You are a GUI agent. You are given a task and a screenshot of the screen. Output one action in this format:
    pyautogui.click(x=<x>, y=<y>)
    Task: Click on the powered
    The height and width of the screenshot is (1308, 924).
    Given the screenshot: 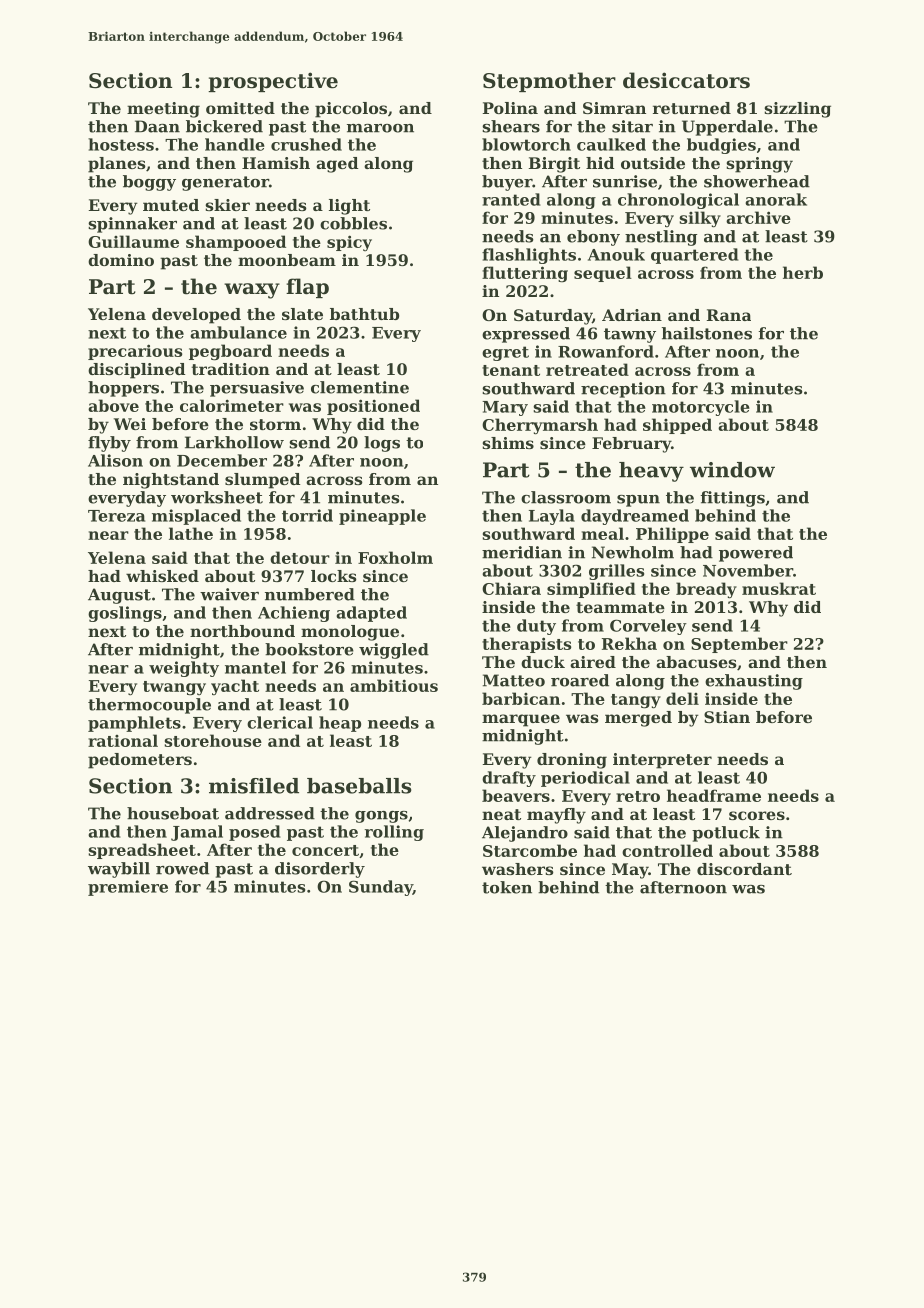 What is the action you would take?
    pyautogui.click(x=756, y=554)
